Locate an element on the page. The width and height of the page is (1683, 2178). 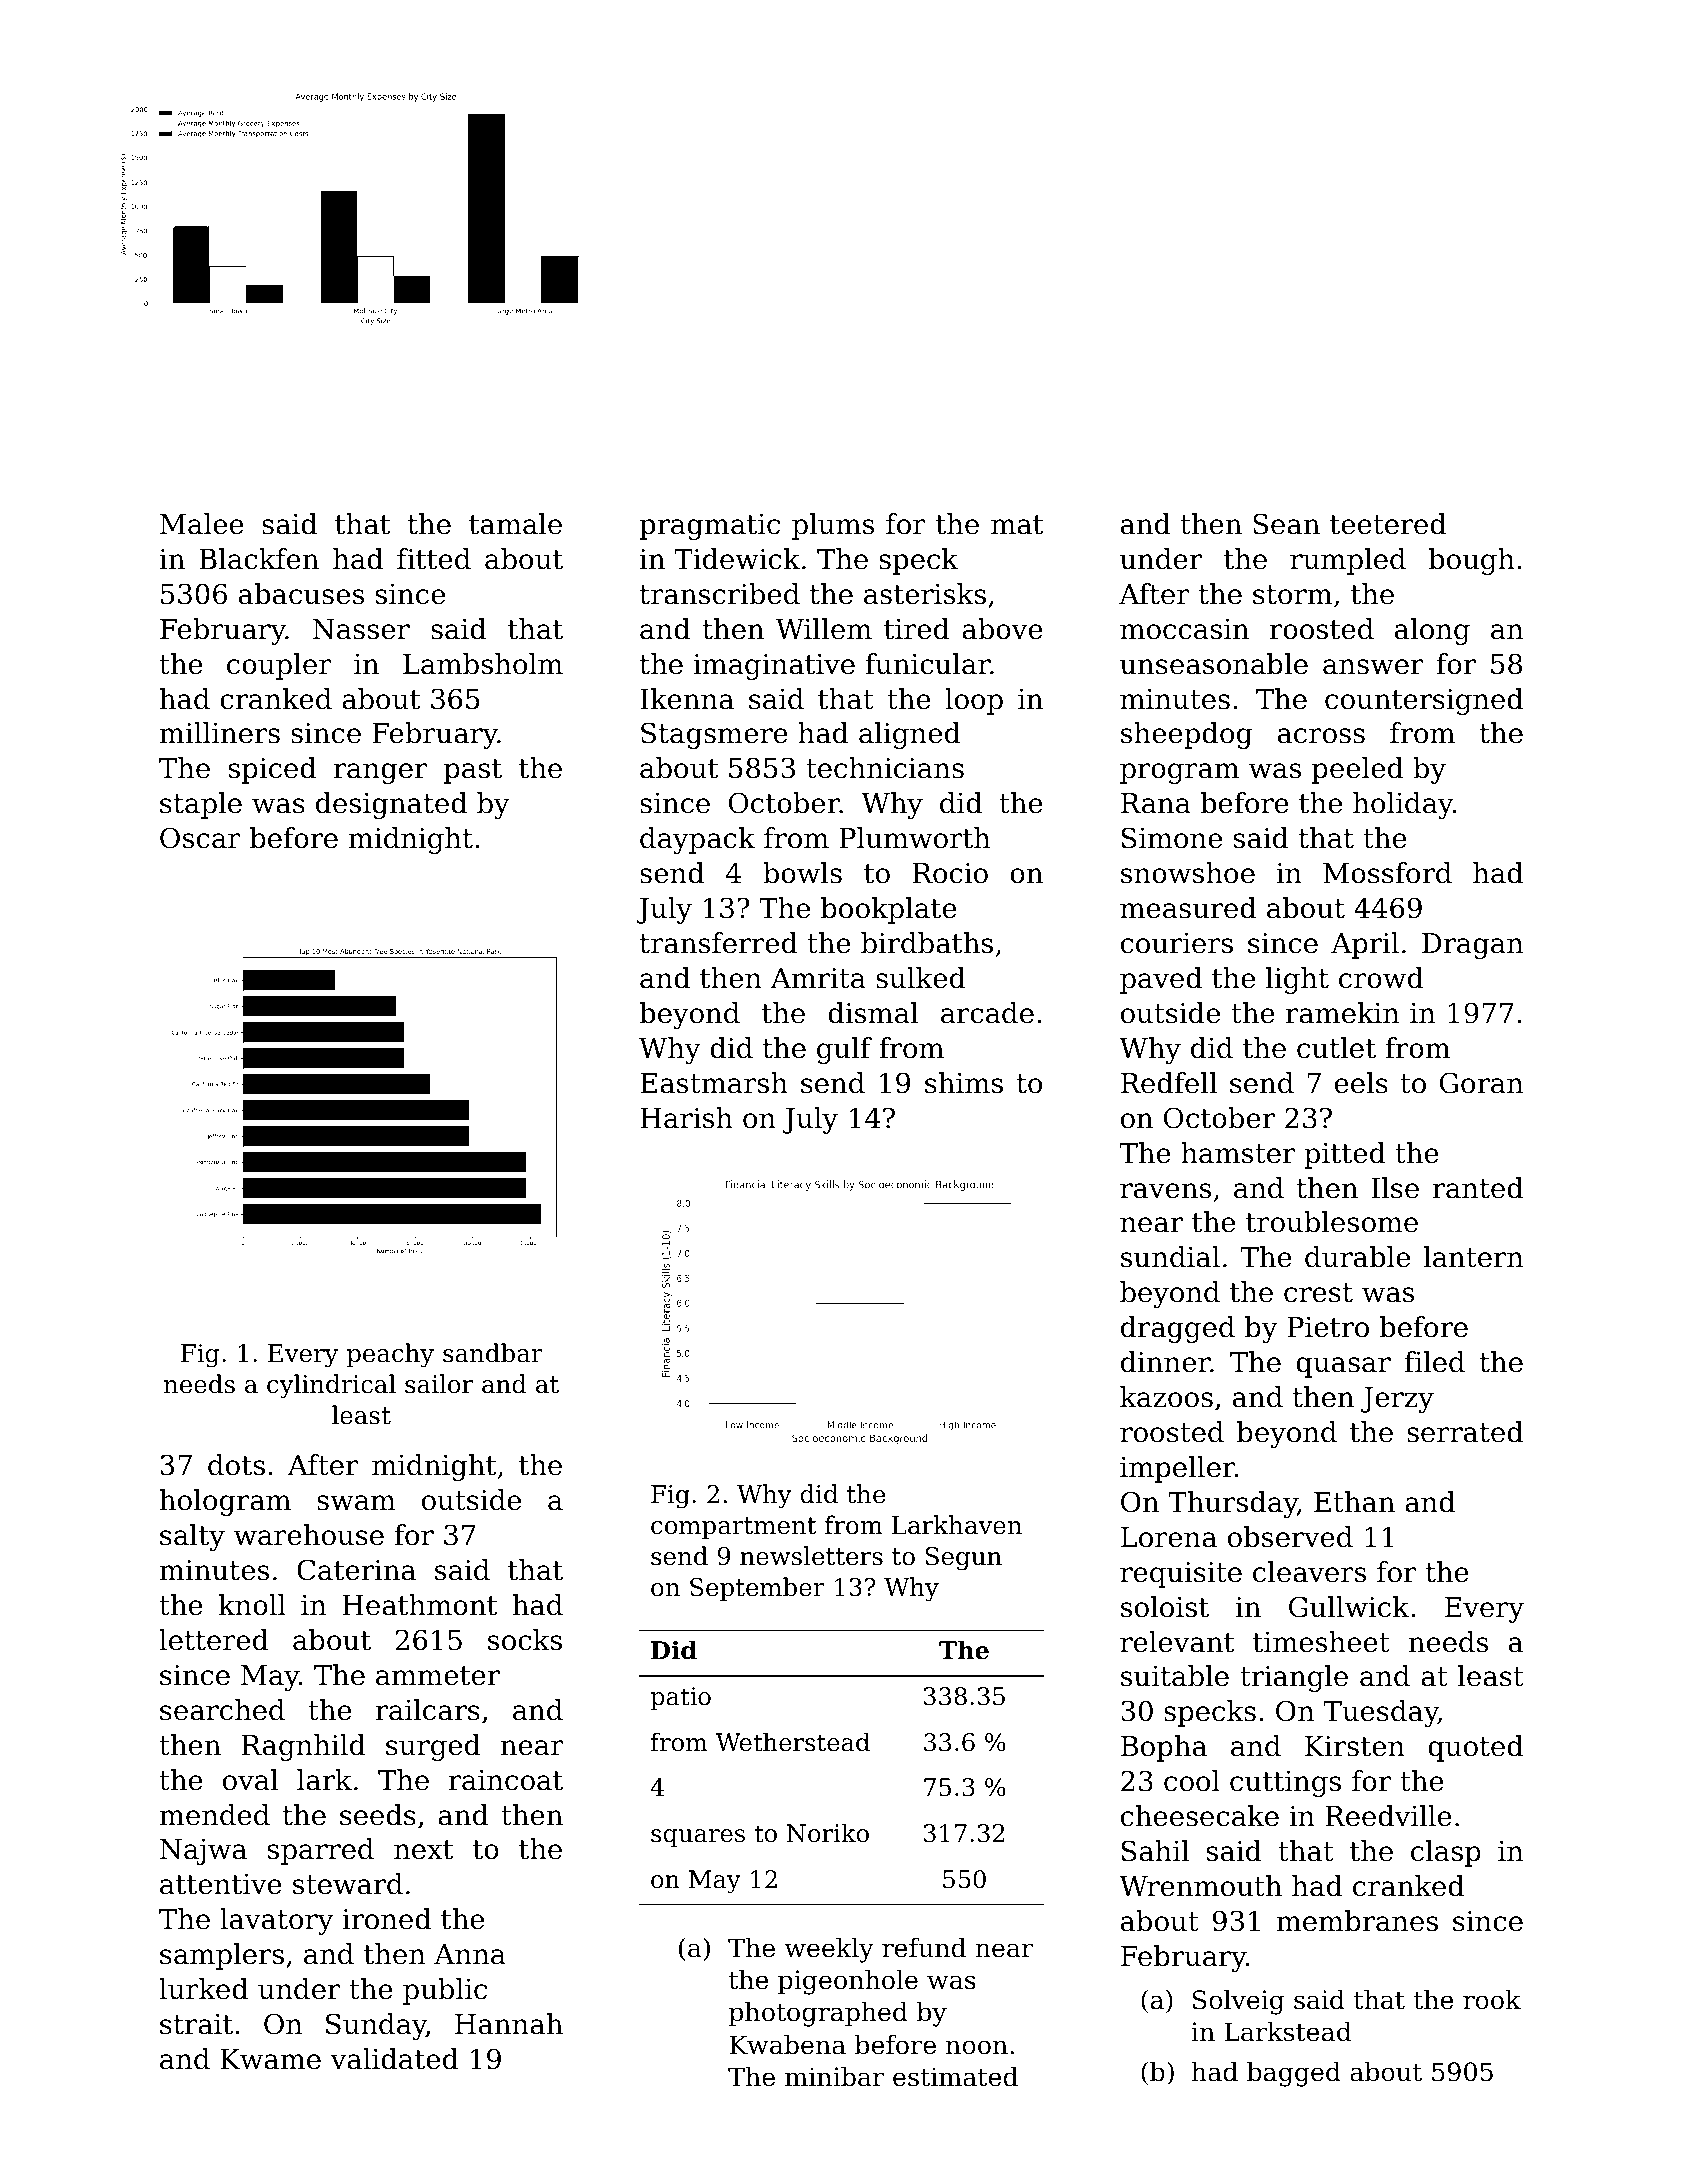
tamale is located at coordinates (515, 524).
